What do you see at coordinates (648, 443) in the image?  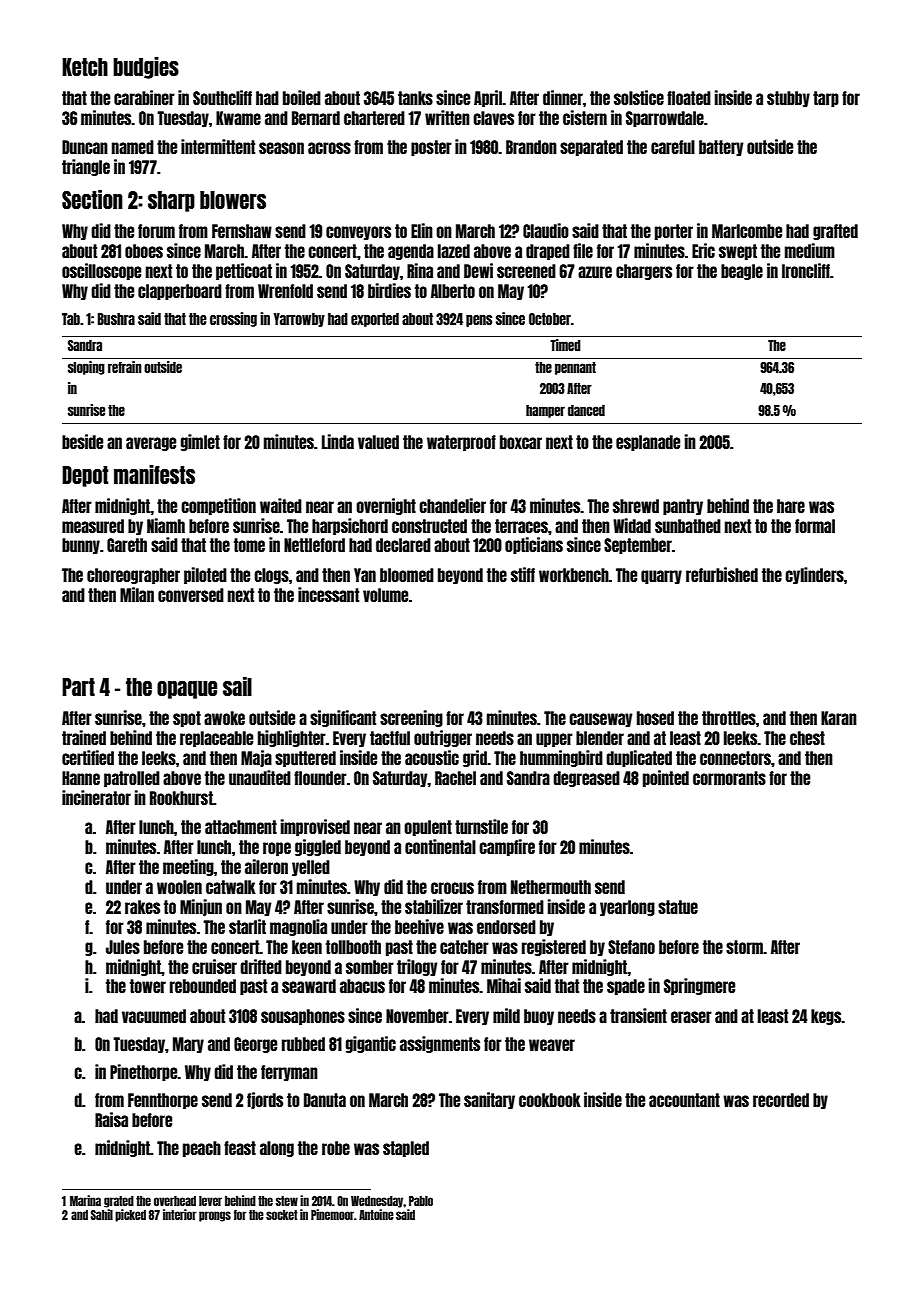 I see `esplanade` at bounding box center [648, 443].
